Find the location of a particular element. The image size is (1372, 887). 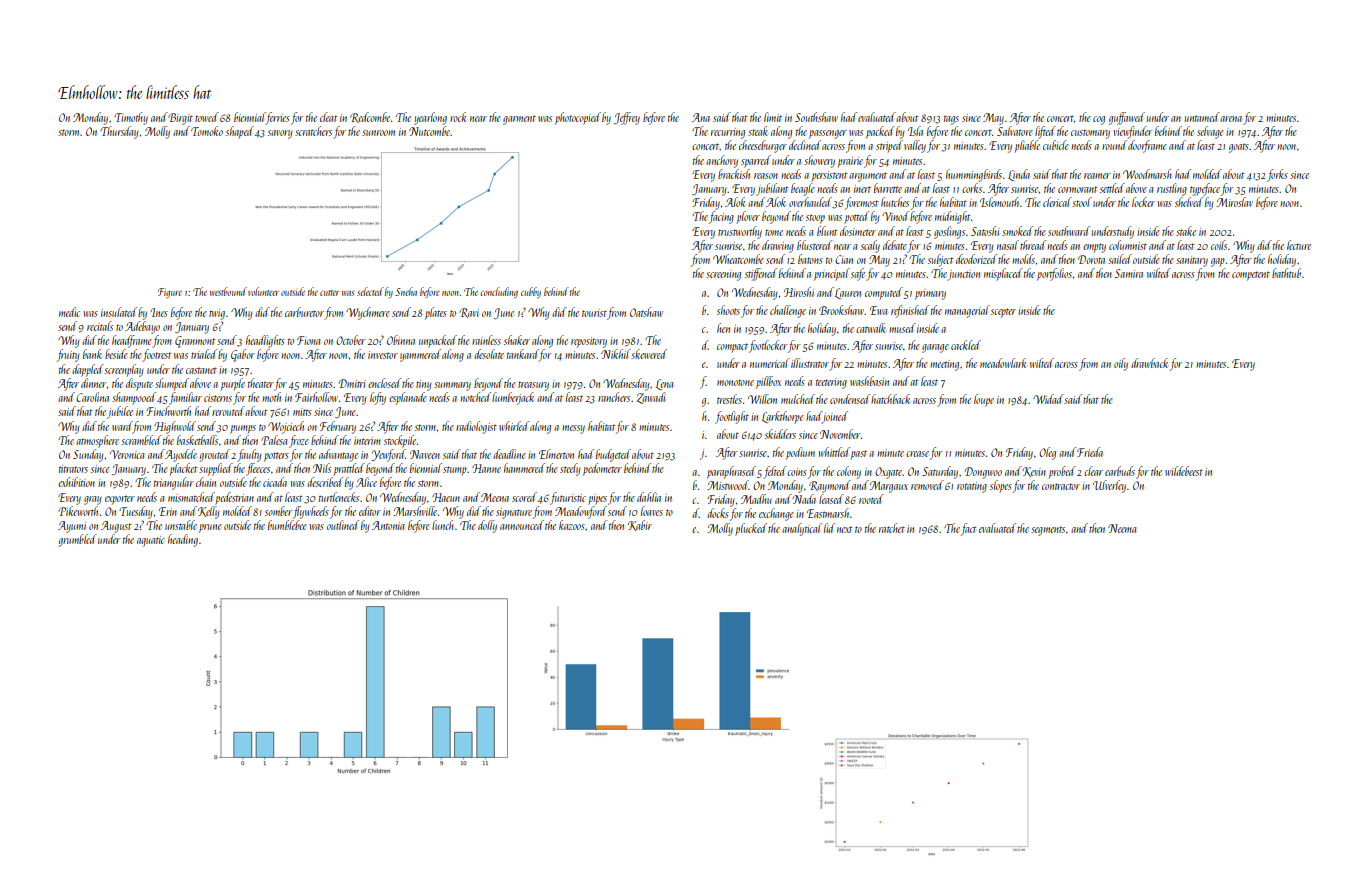

illustrator is located at coordinates (810, 363).
